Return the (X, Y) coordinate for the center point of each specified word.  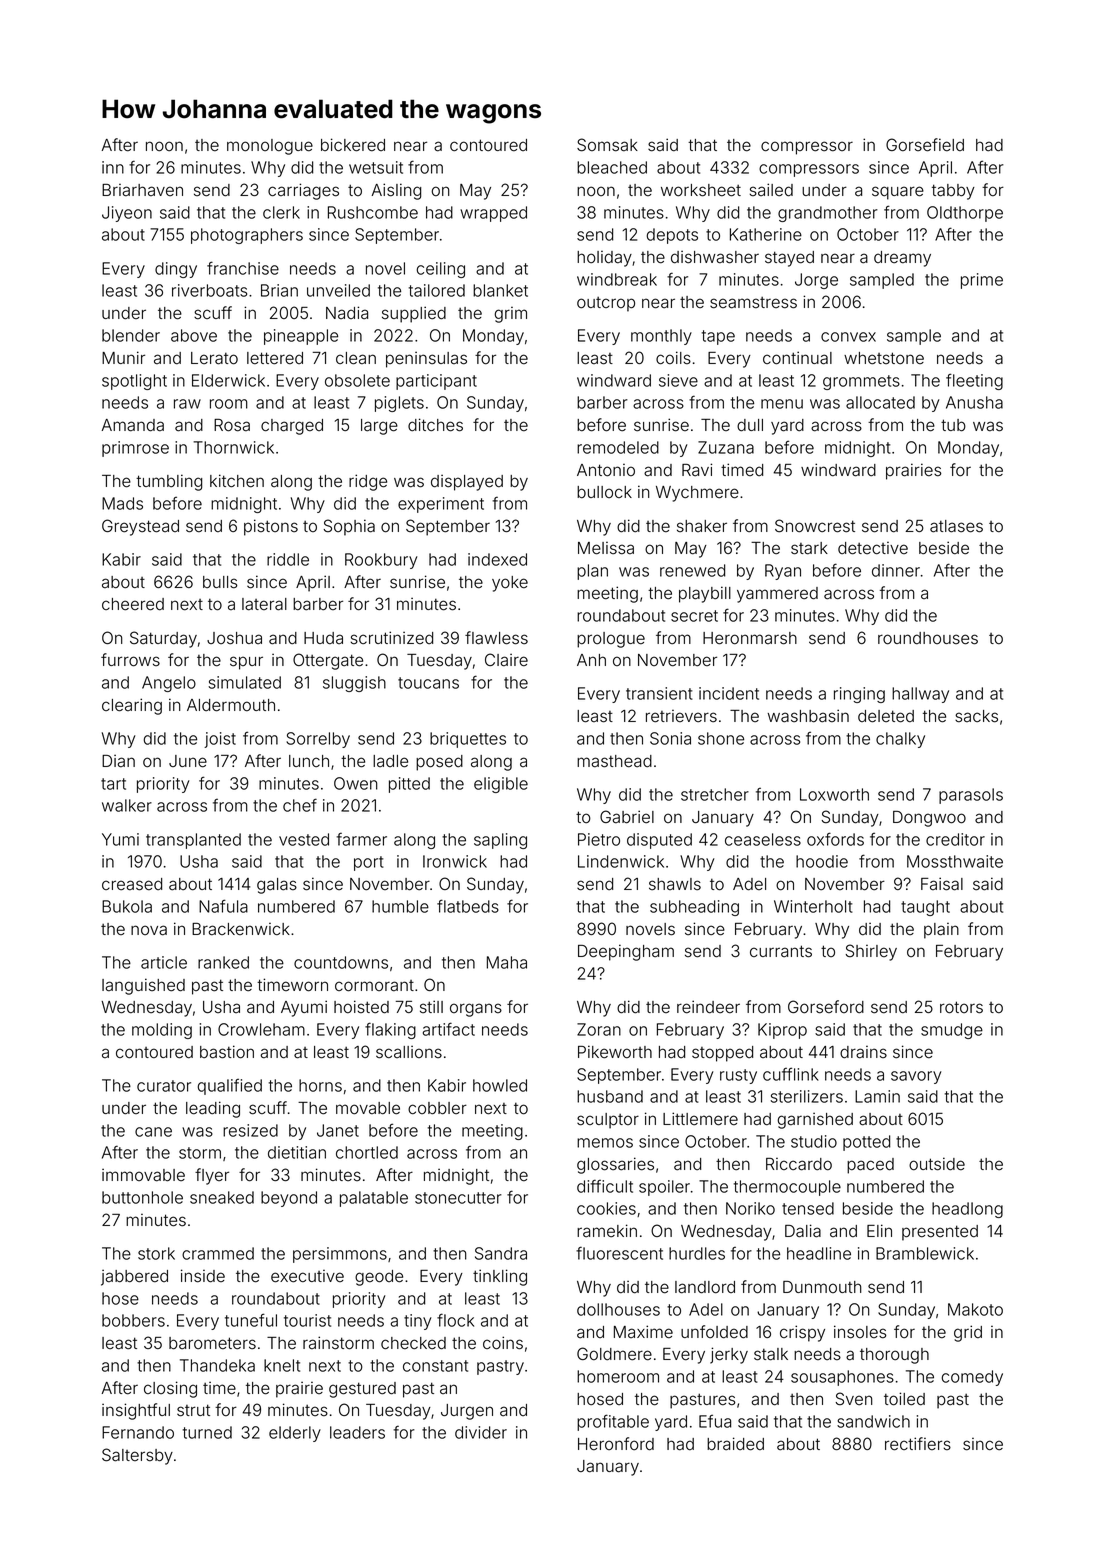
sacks (976, 716)
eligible (501, 785)
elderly (295, 1434)
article (164, 962)
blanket (500, 290)
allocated (880, 402)
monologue (270, 147)
